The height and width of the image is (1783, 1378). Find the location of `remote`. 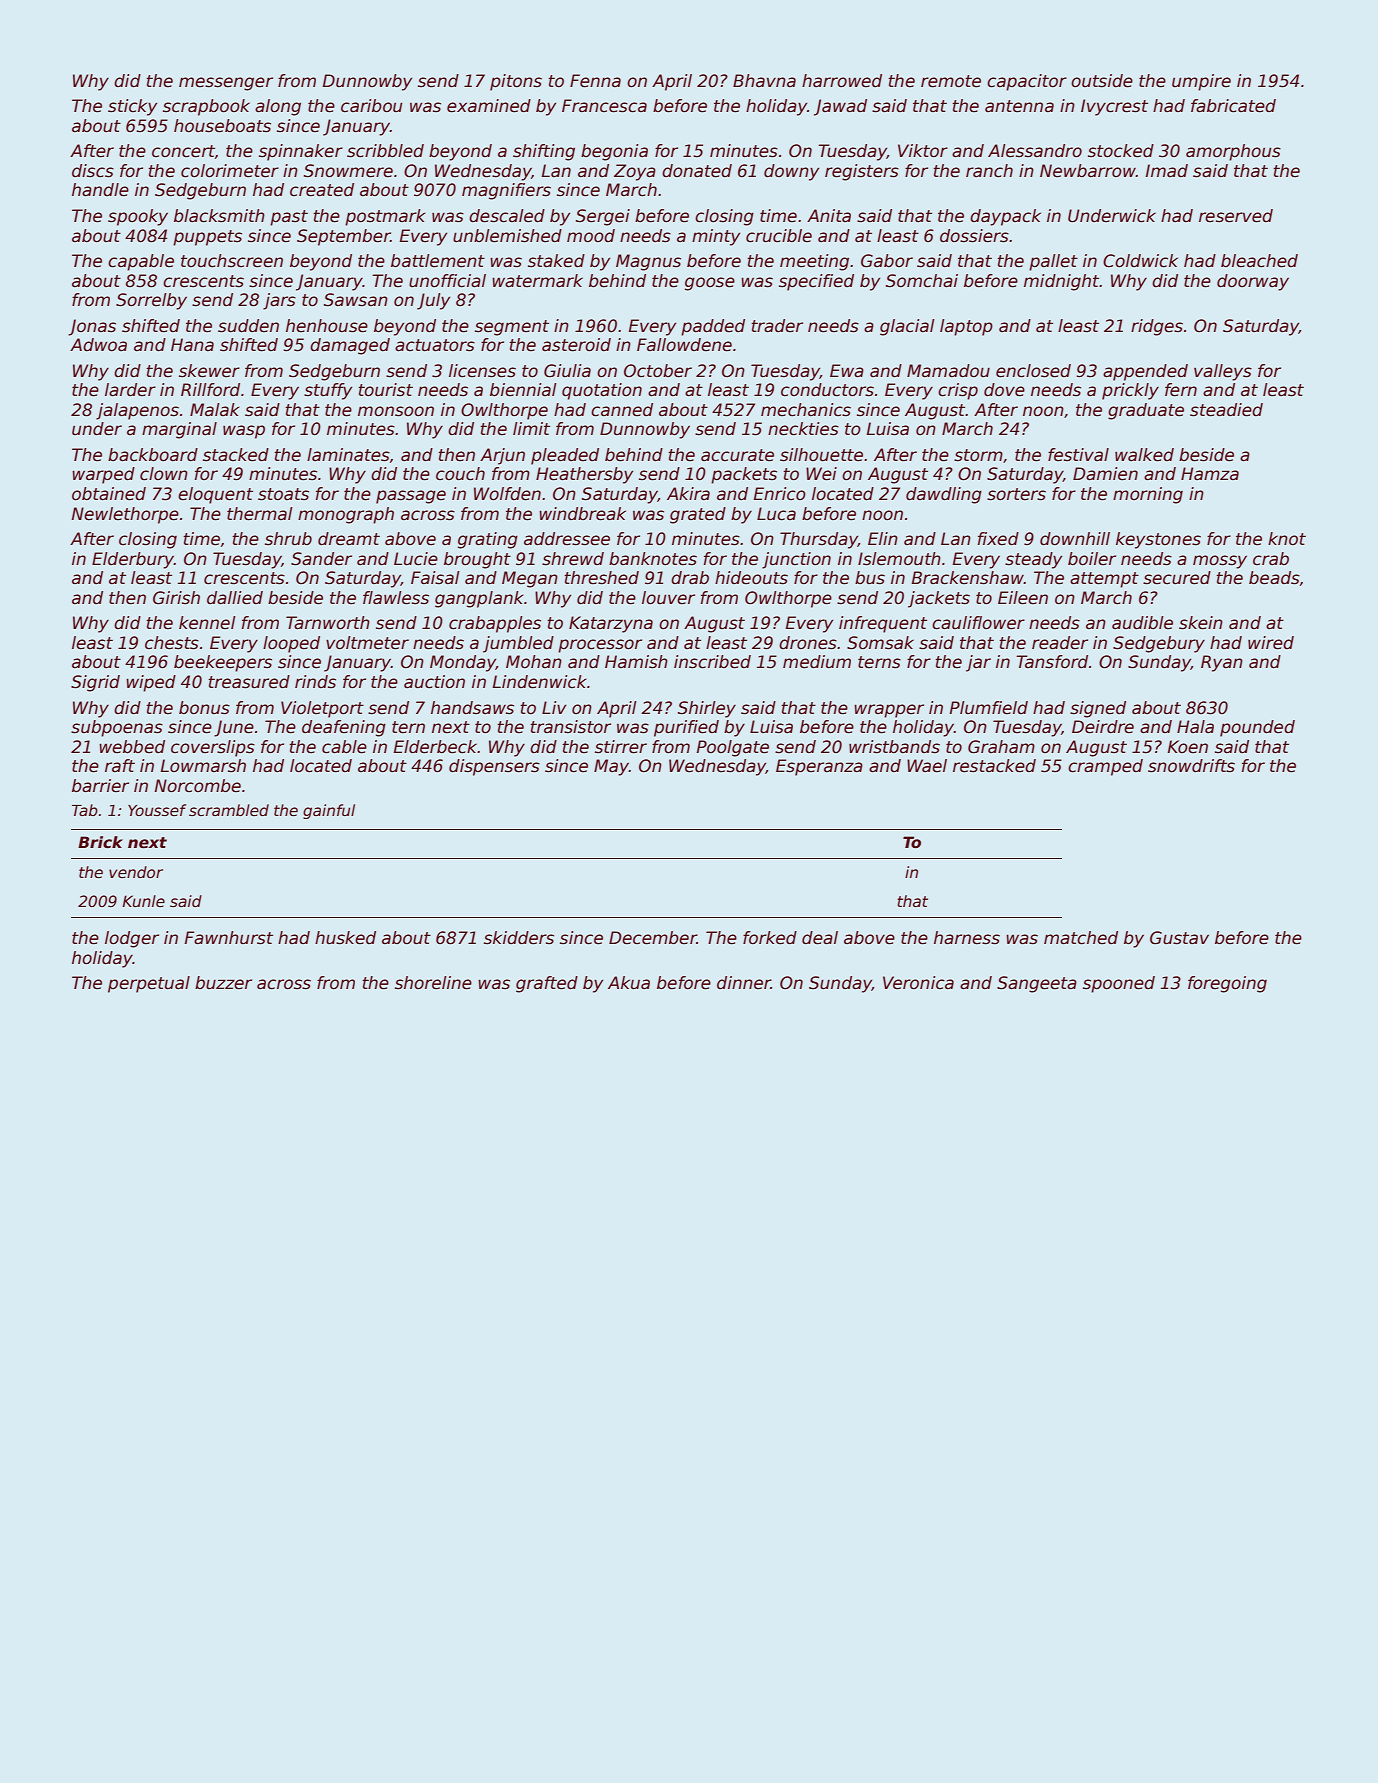

remote is located at coordinates (951, 81).
